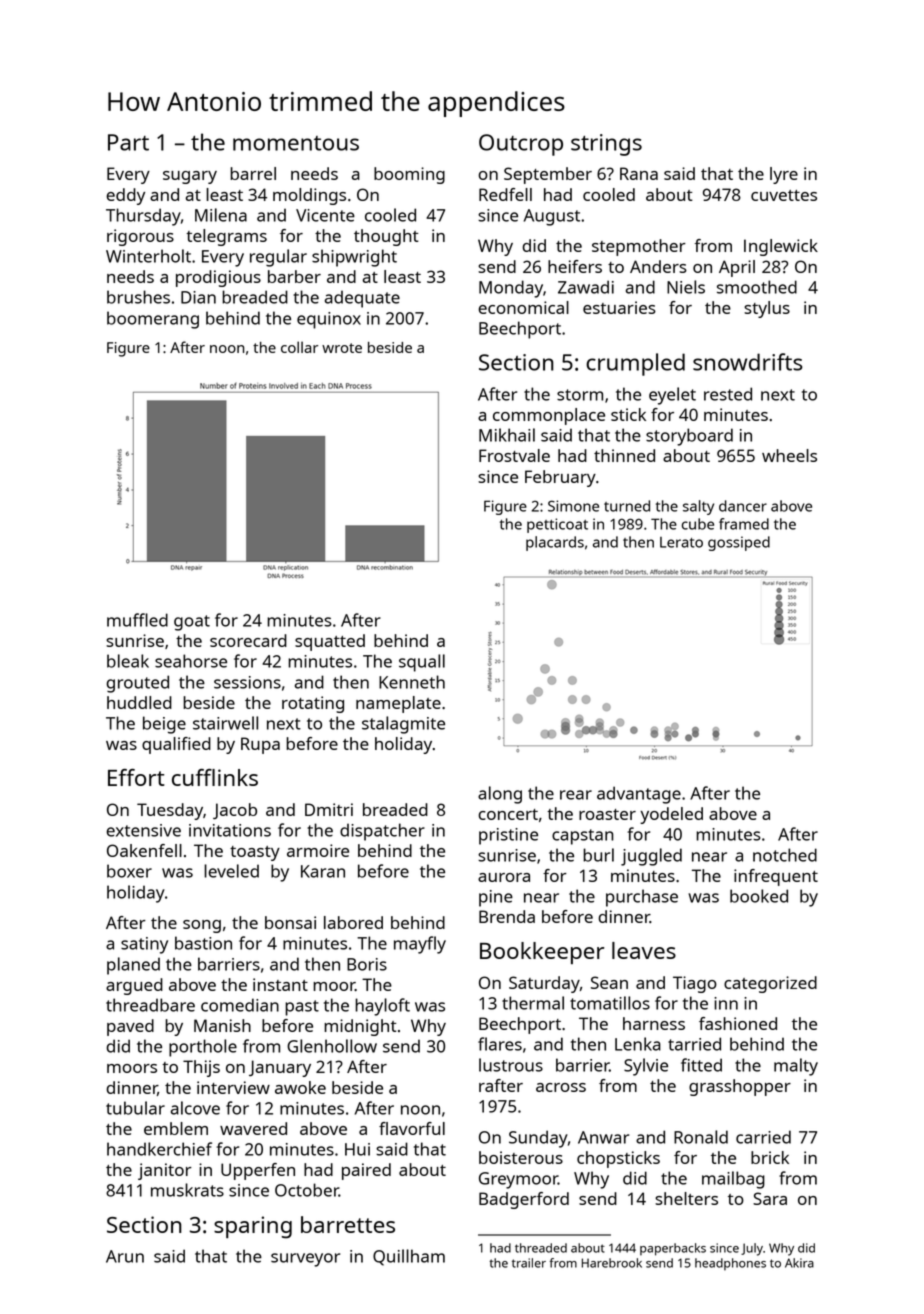 The width and height of the screenshot is (924, 1314). Describe the element at coordinates (125, 196) in the screenshot. I see `eddy` at that location.
